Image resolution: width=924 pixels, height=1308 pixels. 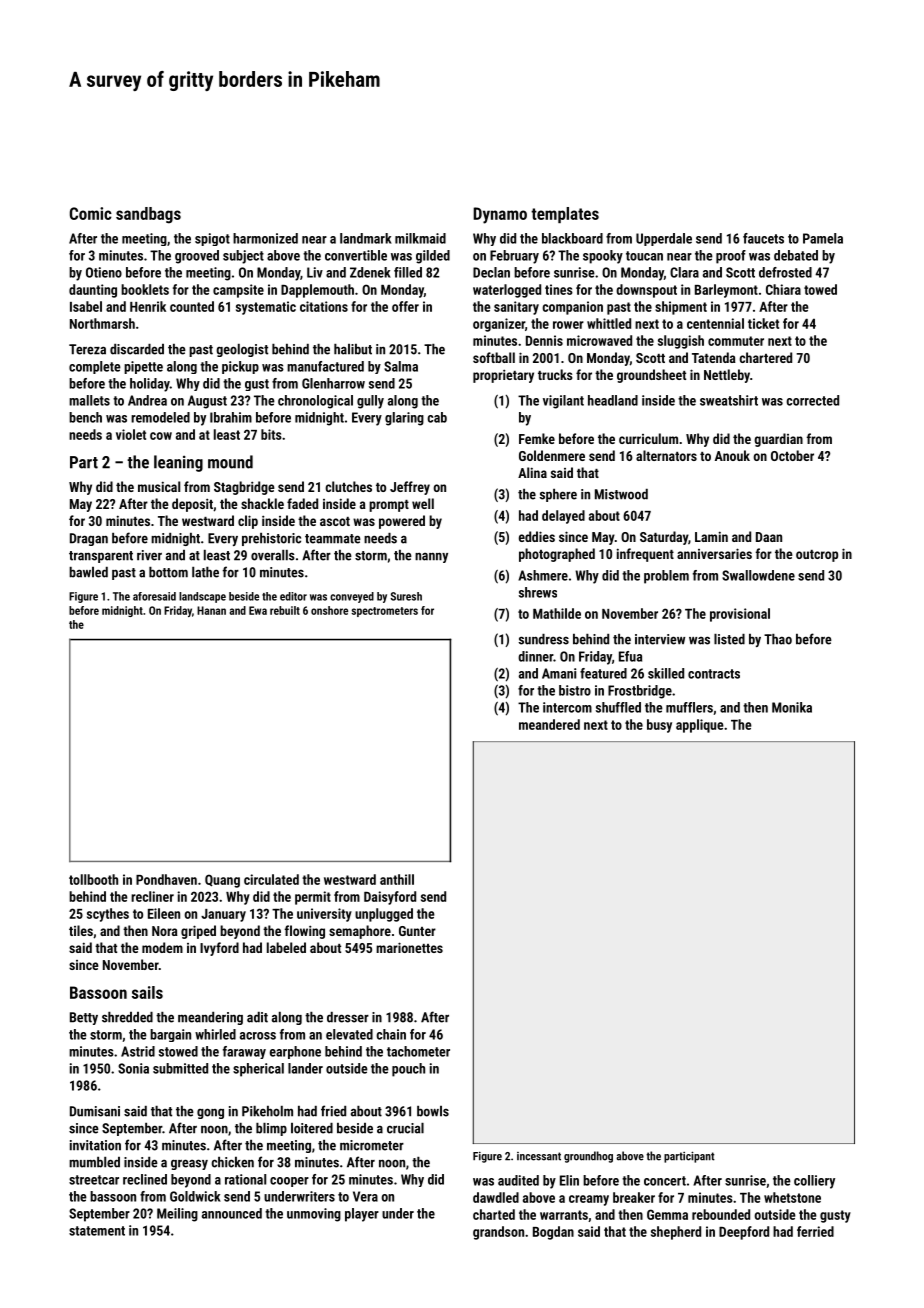 What do you see at coordinates (81, 930) in the page?
I see `tiles` at bounding box center [81, 930].
